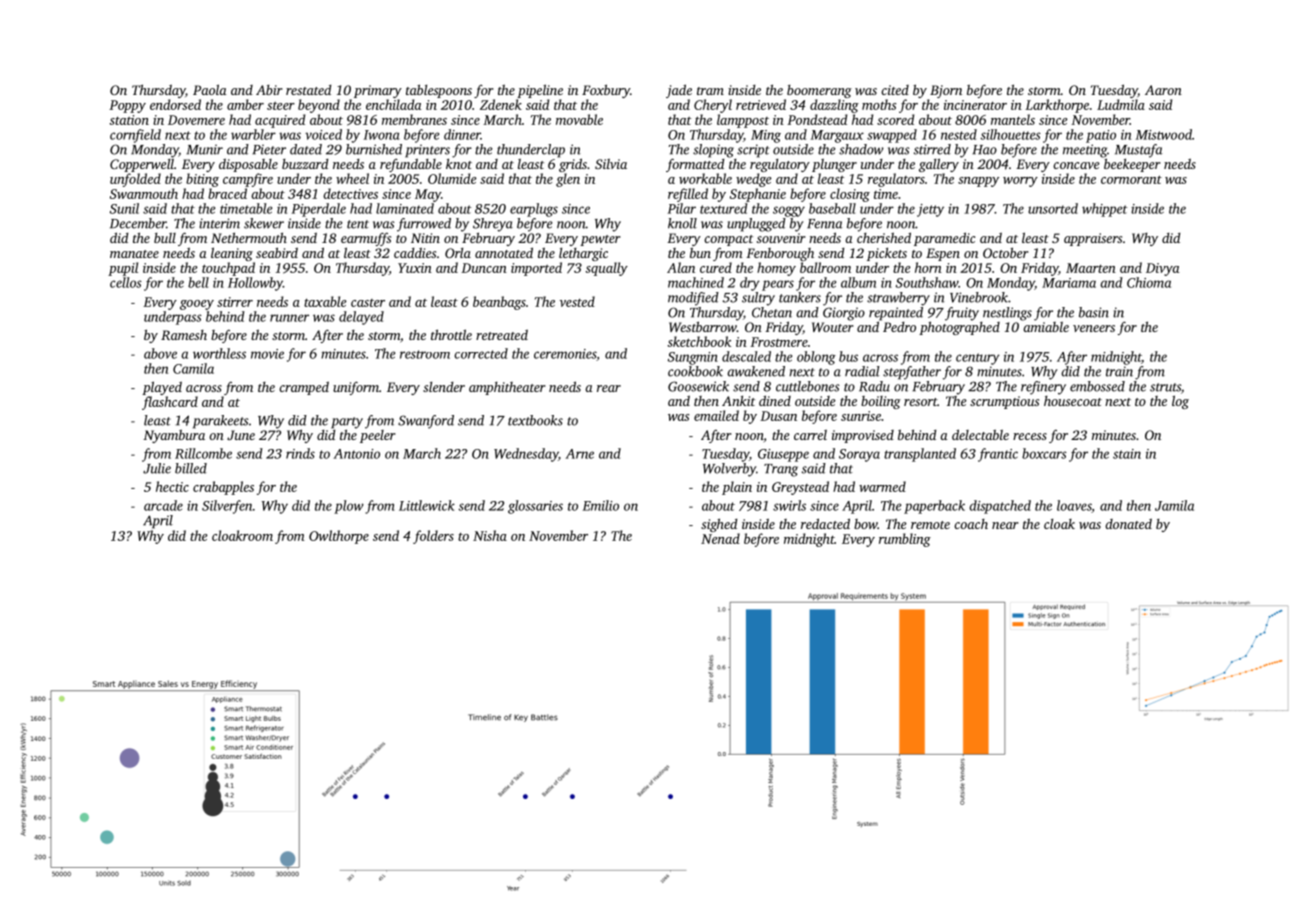 The image size is (1308, 924). What do you see at coordinates (174, 436) in the document?
I see `Nyambura` at bounding box center [174, 436].
